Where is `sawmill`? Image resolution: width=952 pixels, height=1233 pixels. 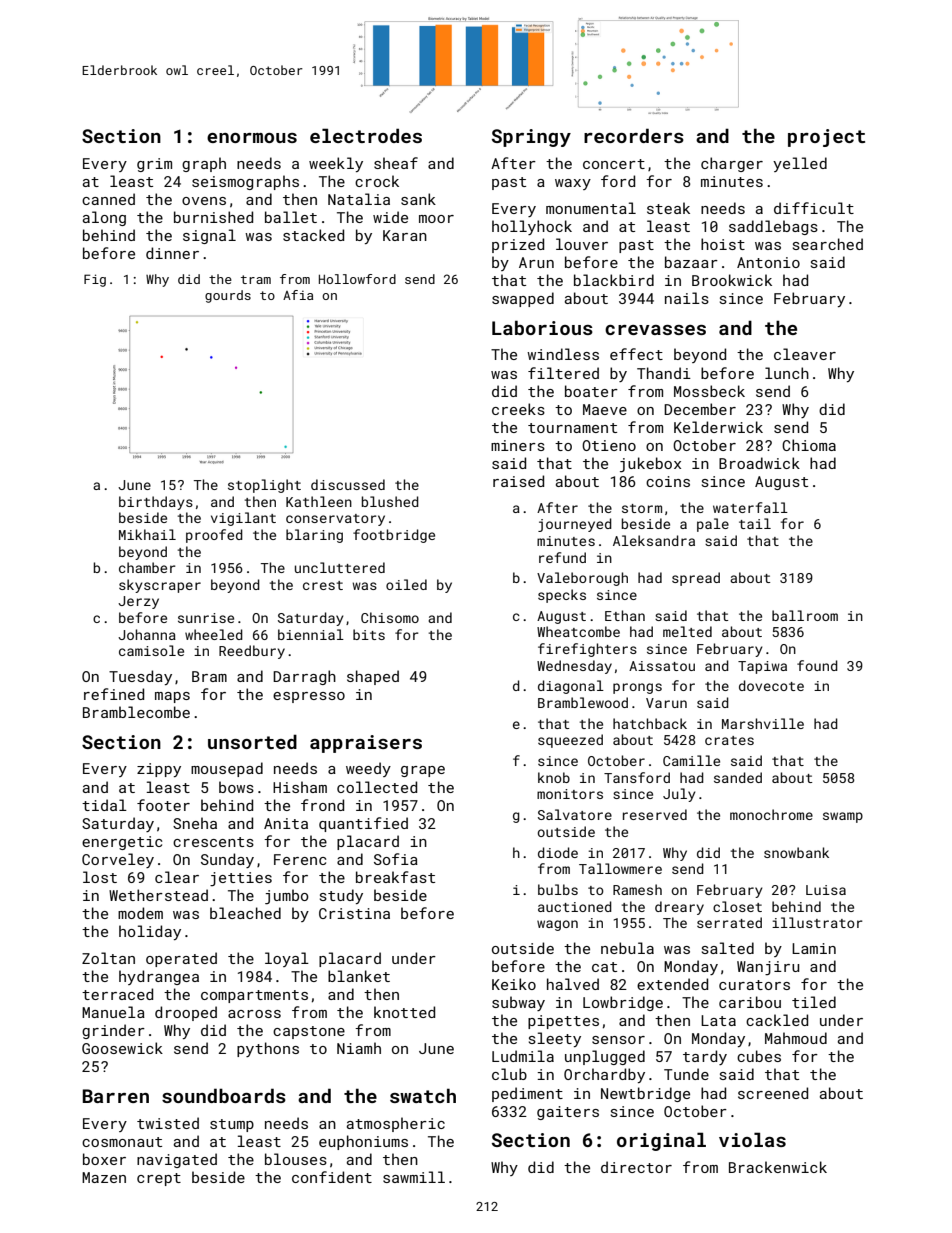
sawmill is located at coordinates (414, 1177).
